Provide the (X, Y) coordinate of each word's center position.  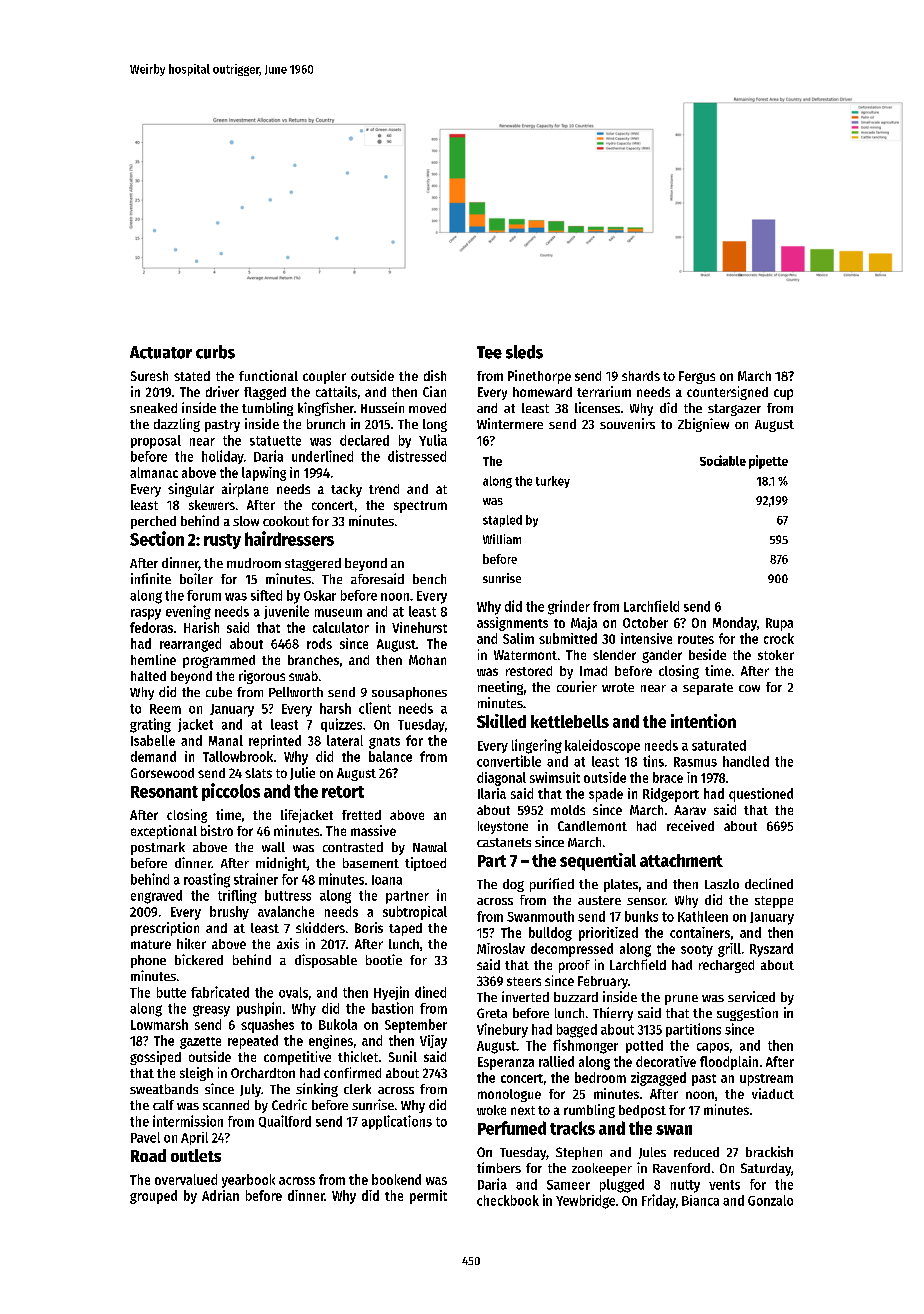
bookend (396, 1179)
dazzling (177, 425)
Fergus (697, 377)
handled (746, 761)
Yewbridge (585, 1202)
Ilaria (492, 793)
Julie (302, 773)
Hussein (382, 407)
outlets (196, 1155)
